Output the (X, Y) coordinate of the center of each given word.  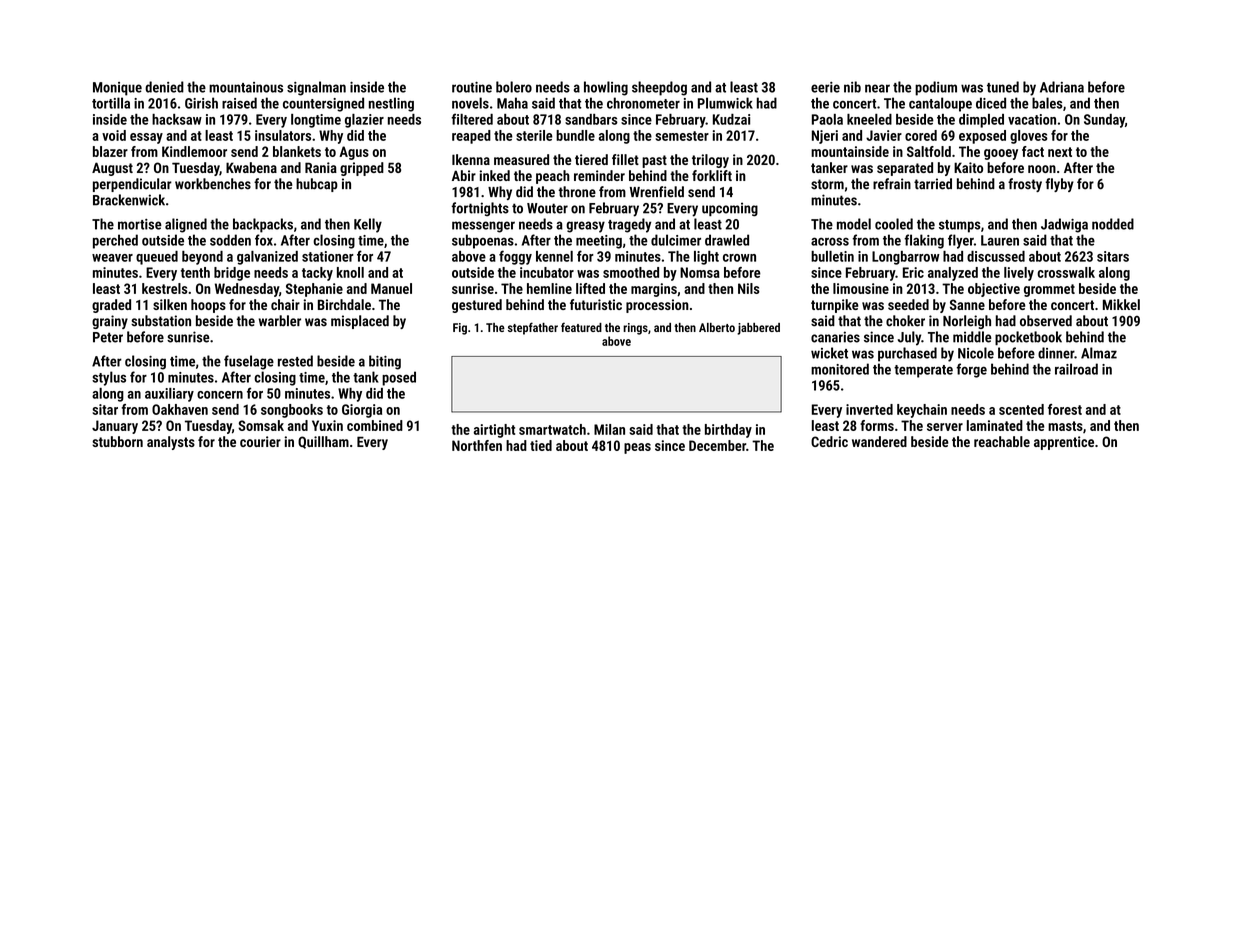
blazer (110, 151)
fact (1033, 151)
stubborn (117, 441)
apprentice (1064, 443)
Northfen (477, 445)
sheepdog (659, 88)
